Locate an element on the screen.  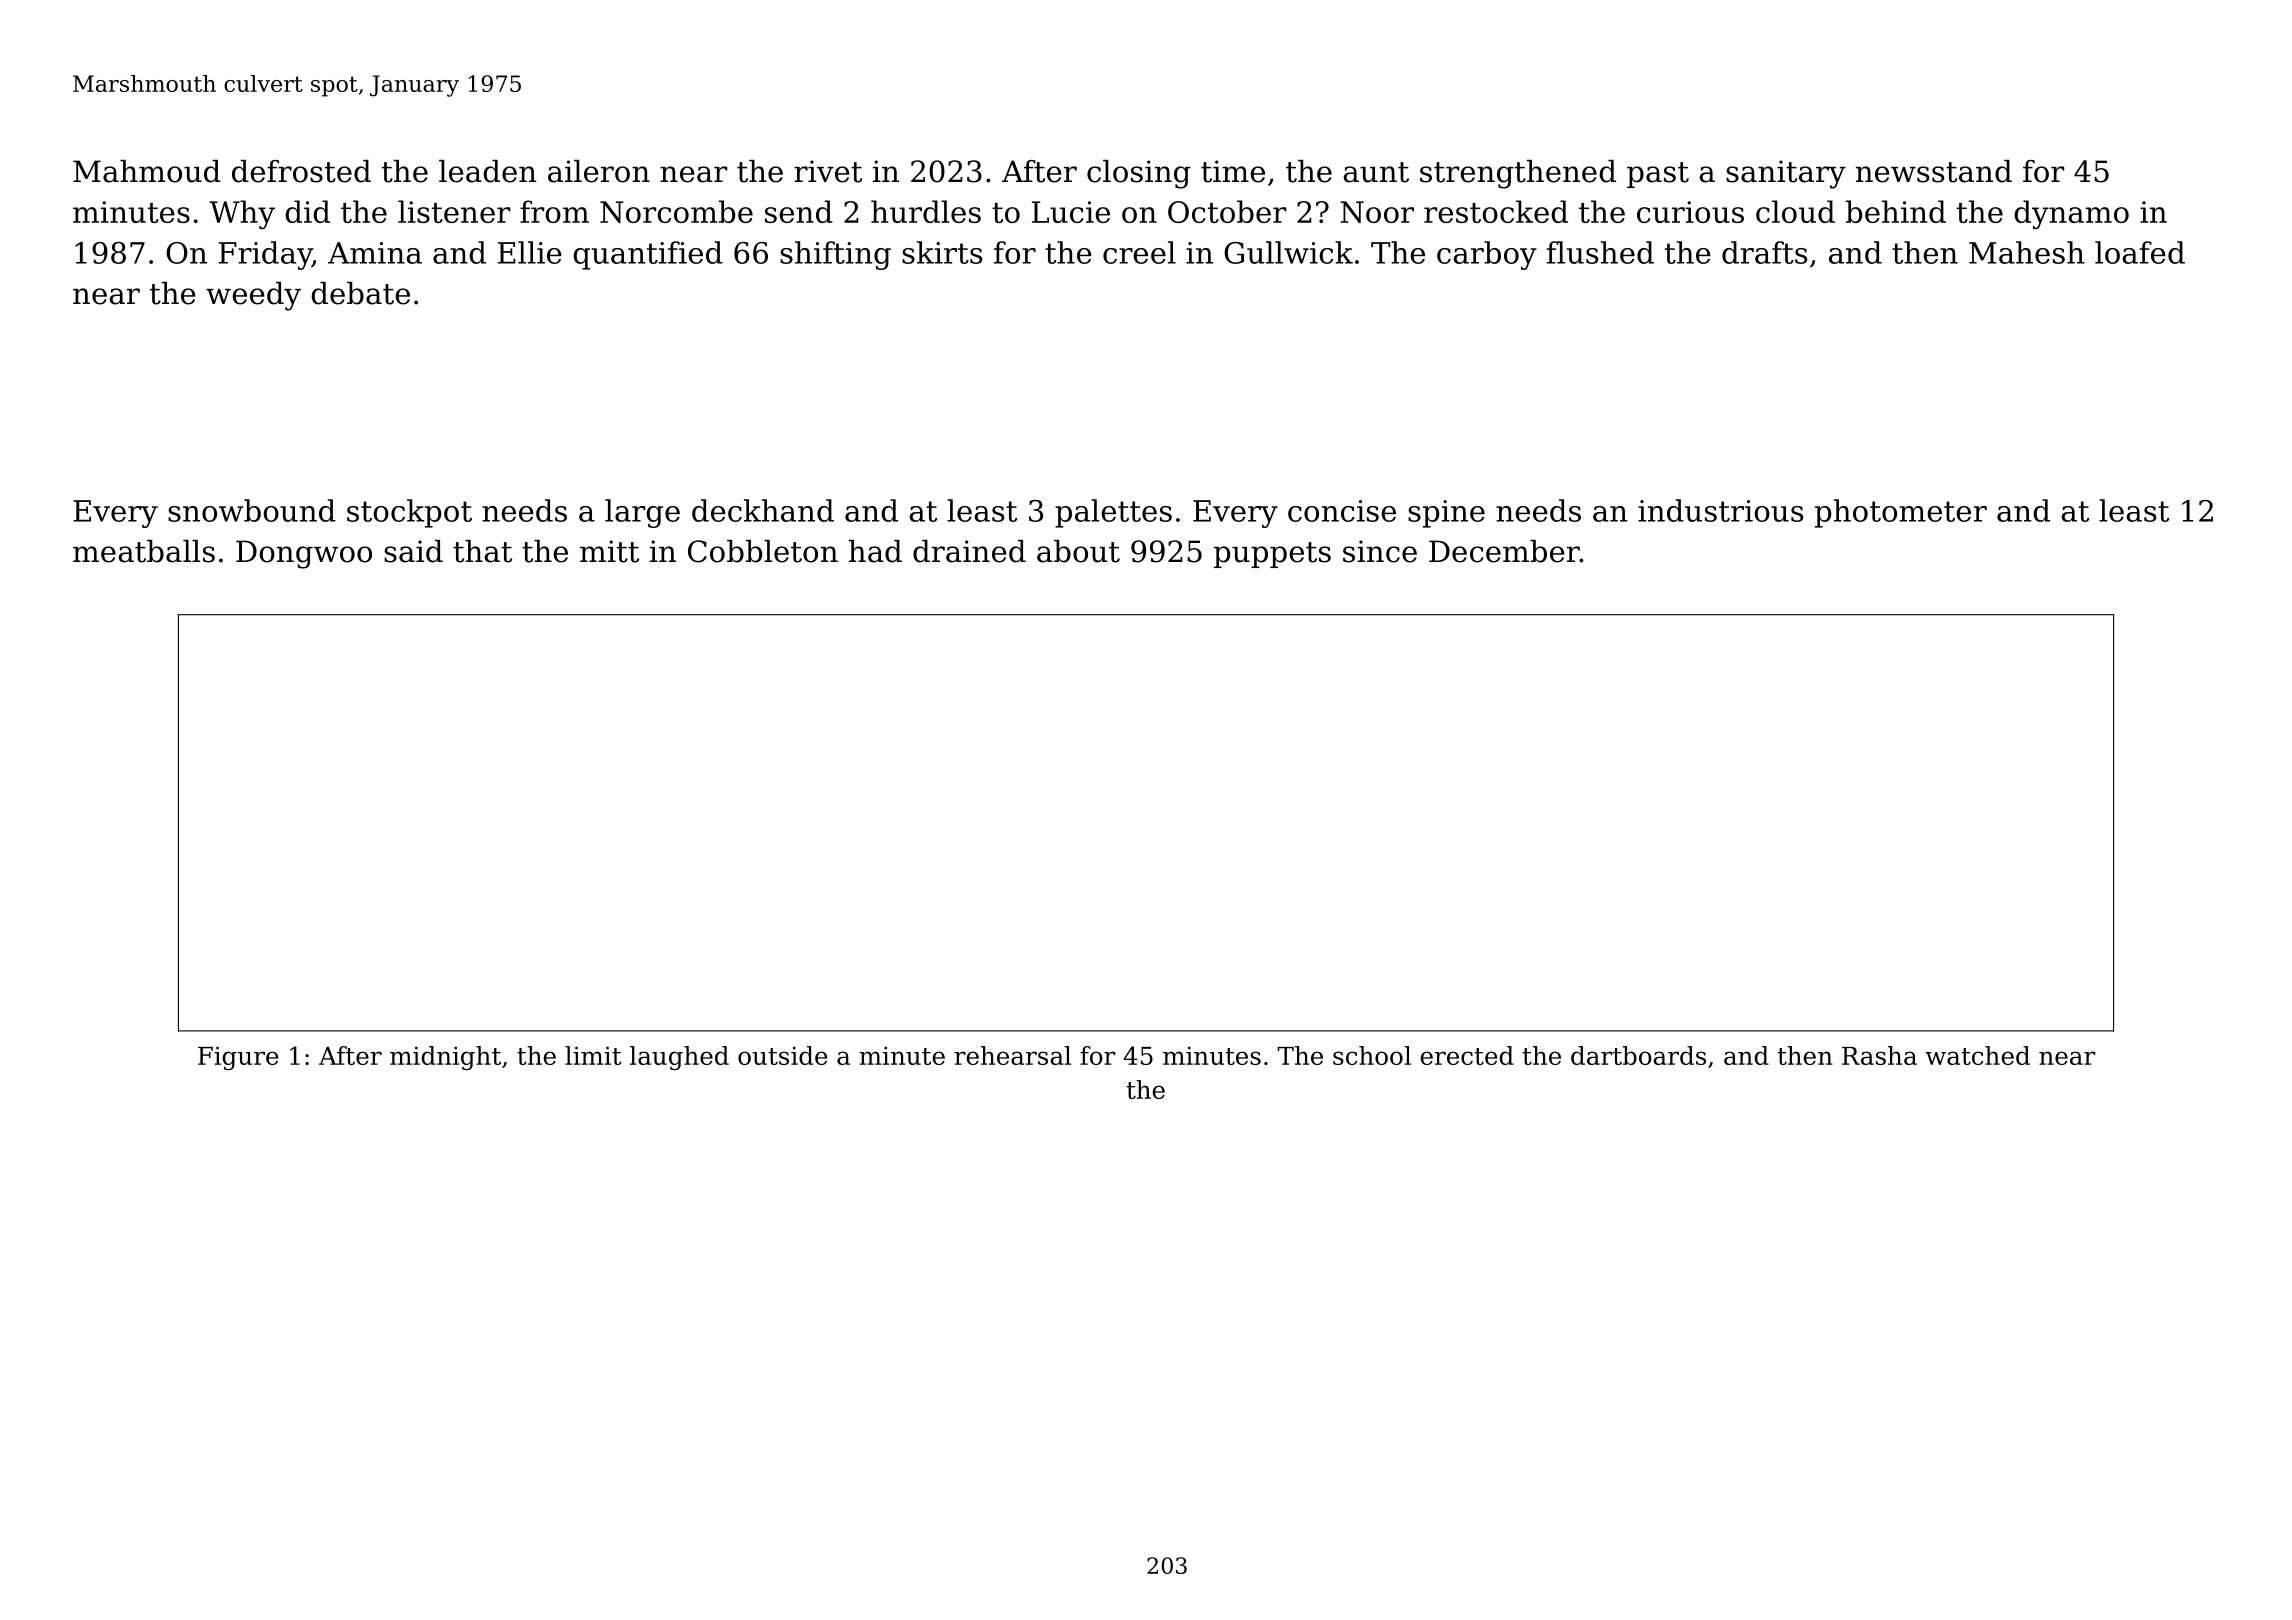
rehearsal is located at coordinates (1012, 1055).
